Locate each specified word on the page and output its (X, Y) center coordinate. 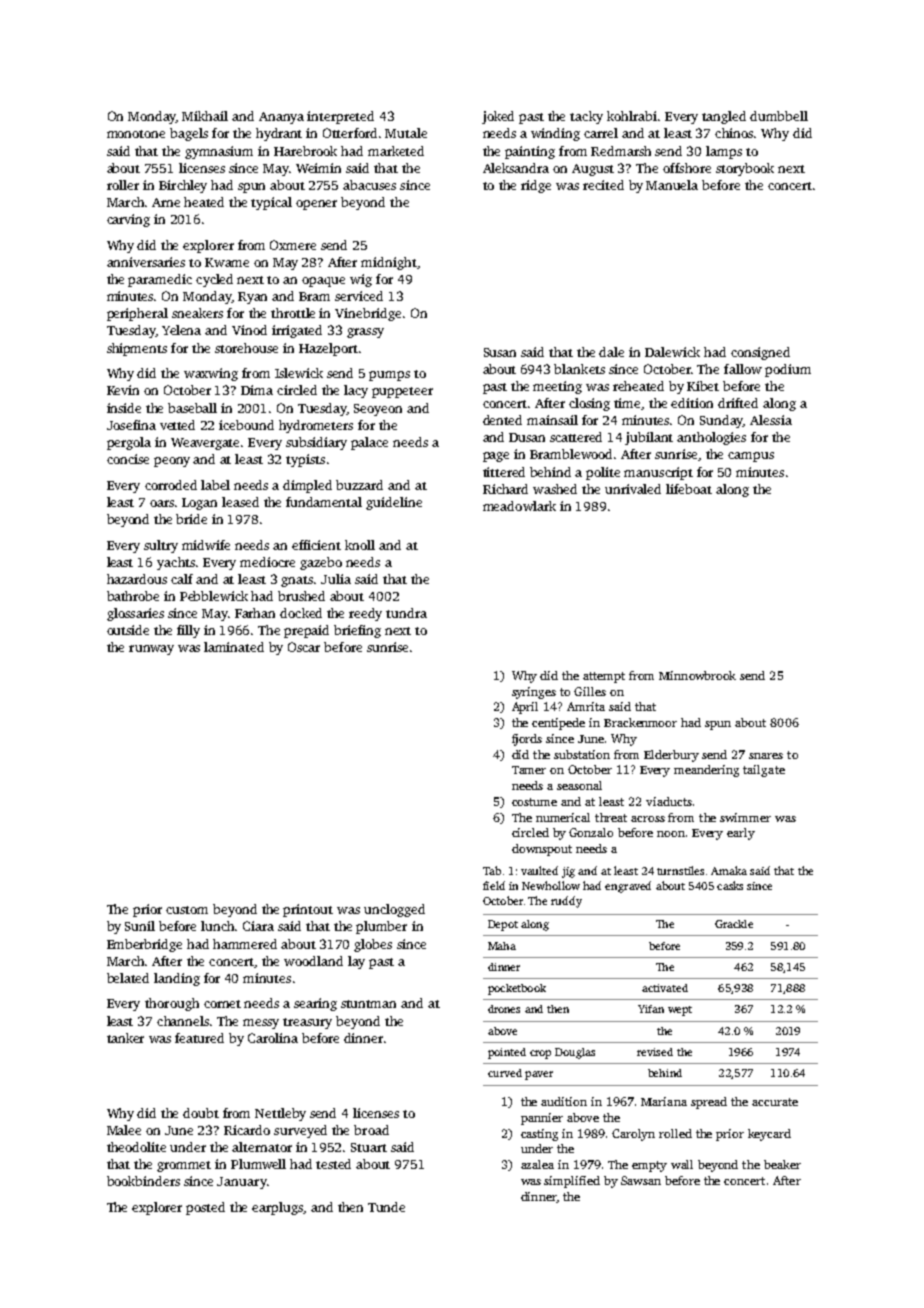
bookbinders (143, 1181)
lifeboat (689, 489)
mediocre (267, 562)
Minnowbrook (697, 675)
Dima (257, 390)
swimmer (745, 817)
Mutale (406, 133)
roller (123, 185)
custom (187, 910)
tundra (406, 613)
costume (534, 802)
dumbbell (779, 116)
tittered (504, 472)
